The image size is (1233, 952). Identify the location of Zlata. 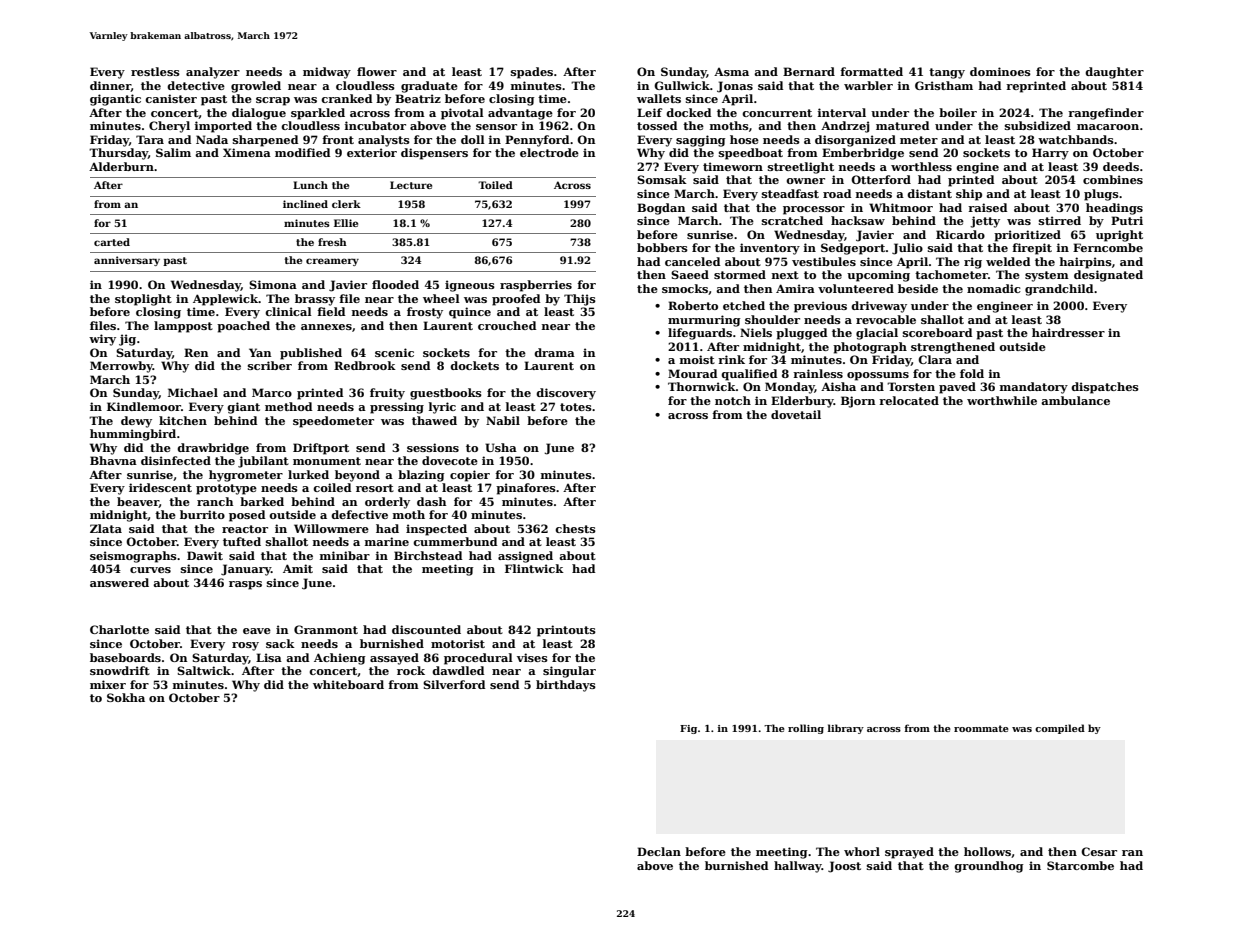
(106, 528).
